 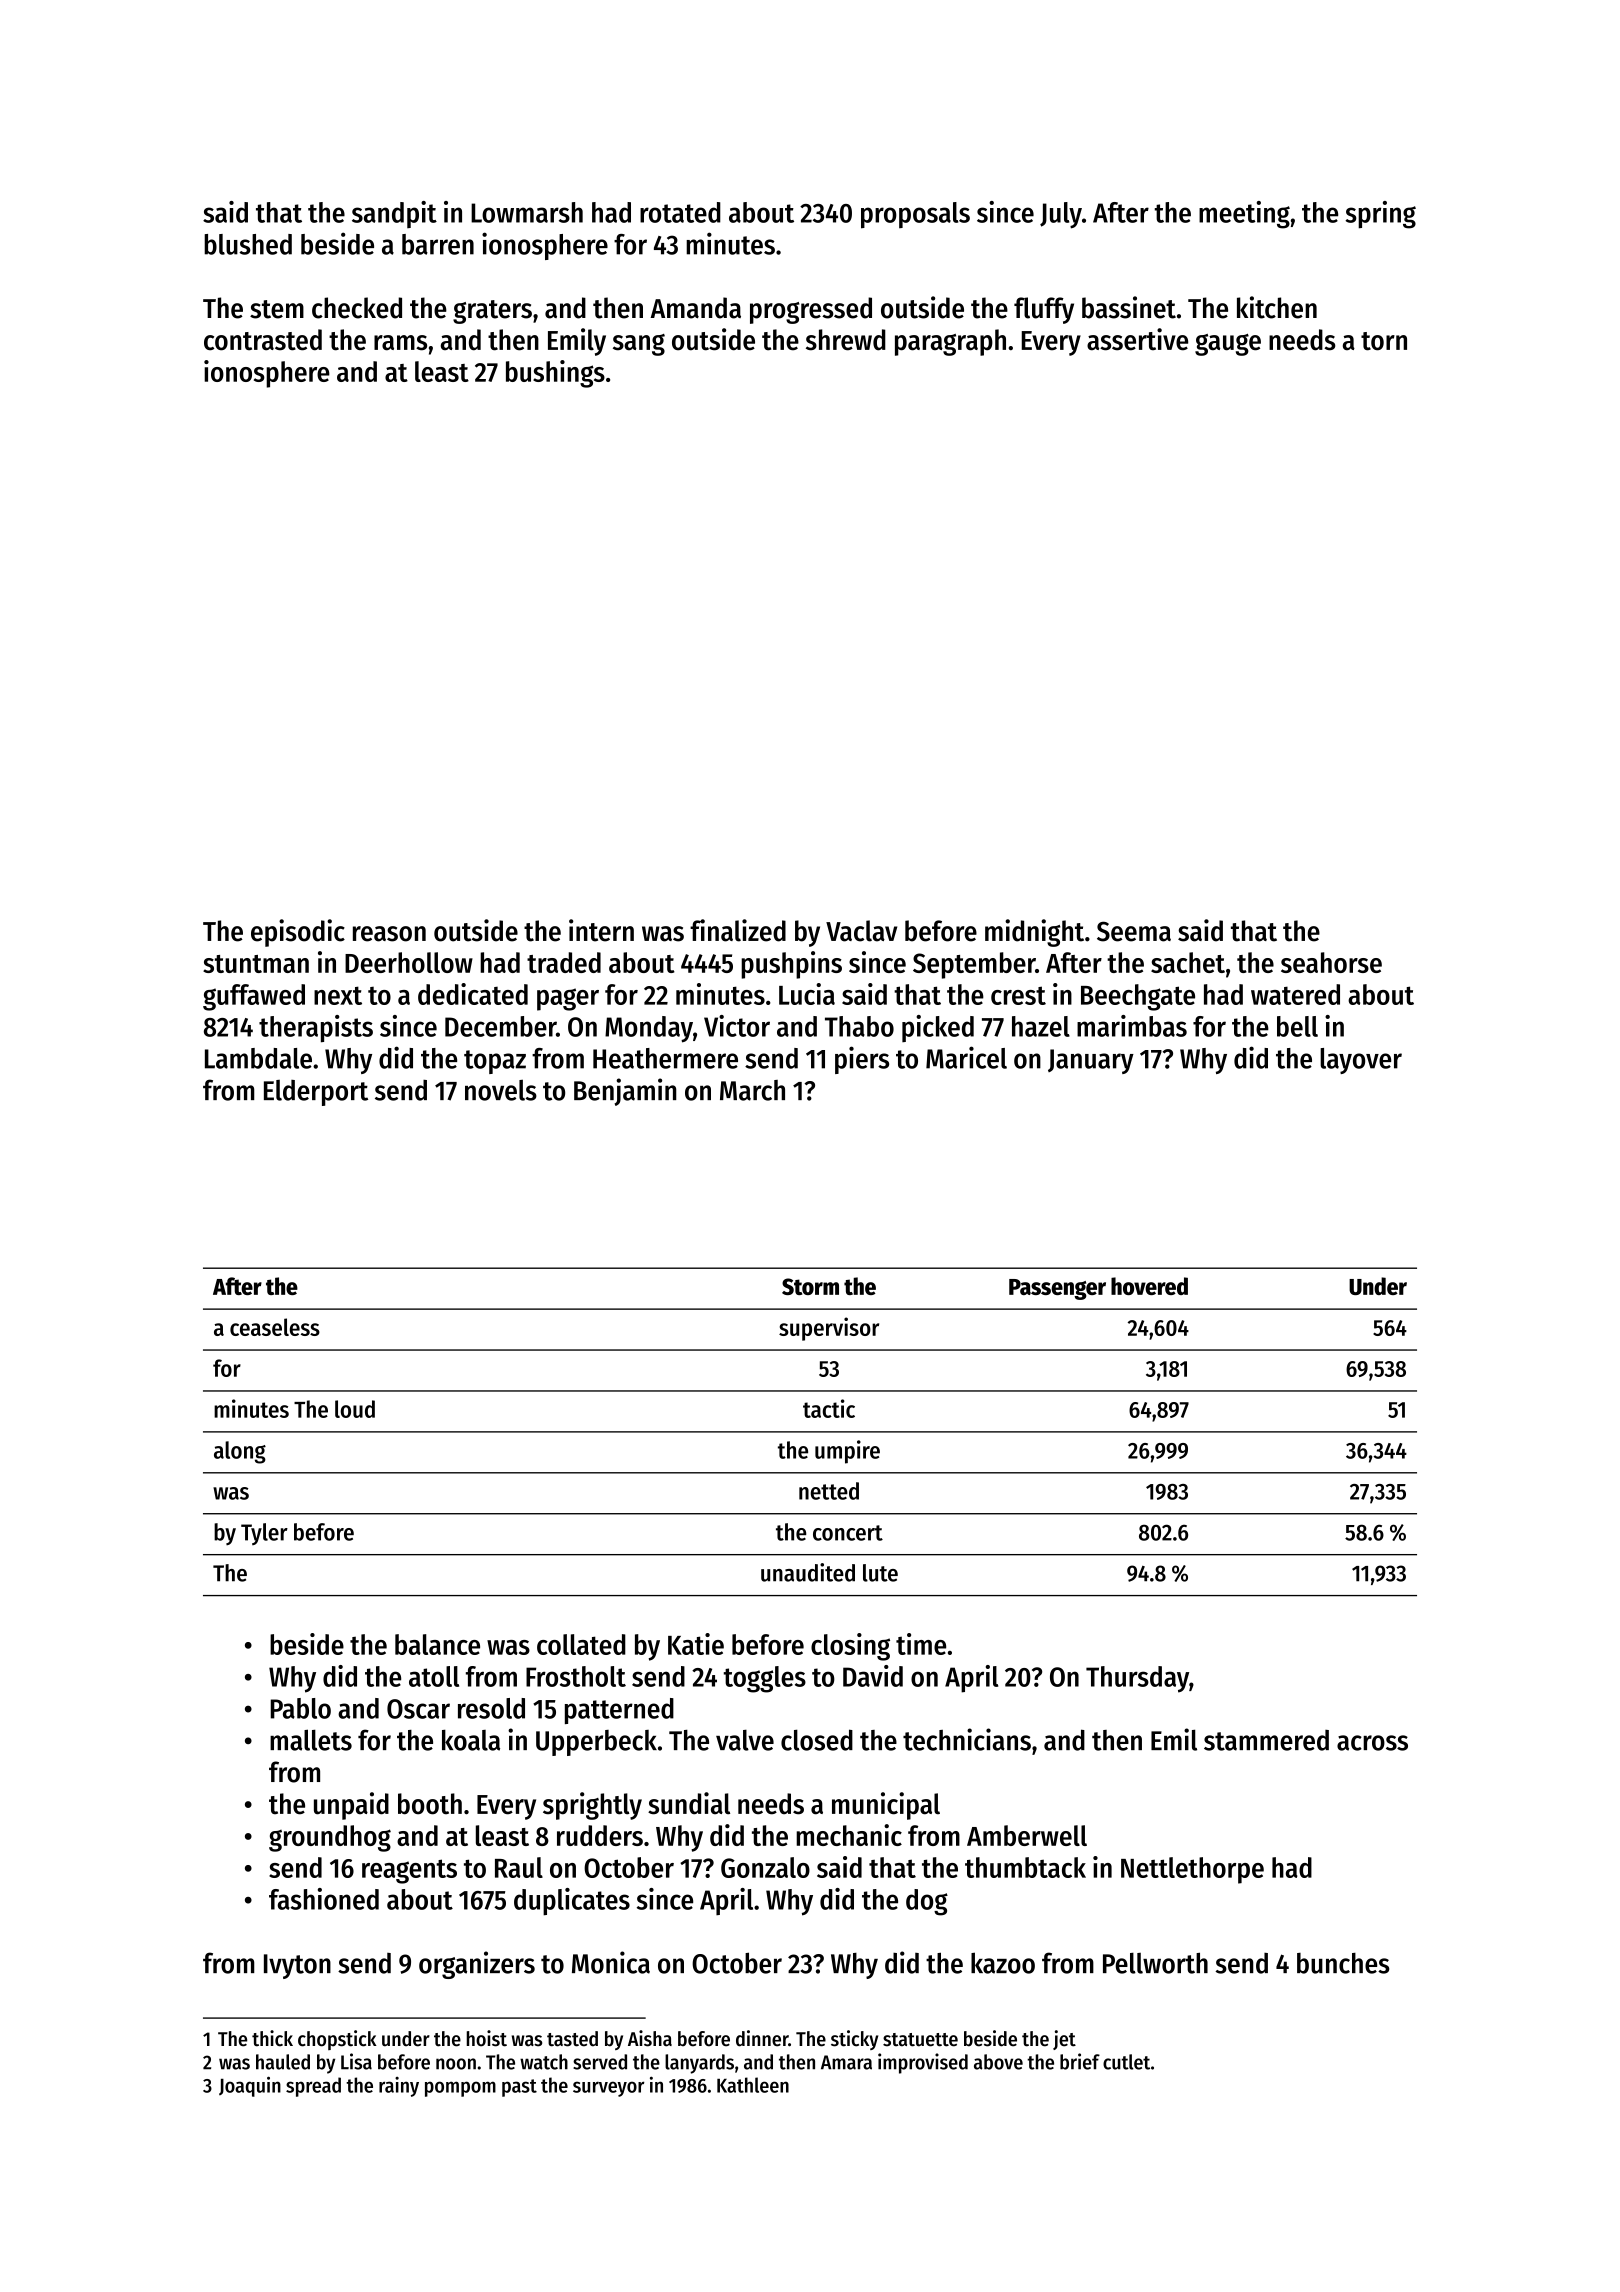 What do you see at coordinates (248, 244) in the image?
I see `blushed` at bounding box center [248, 244].
